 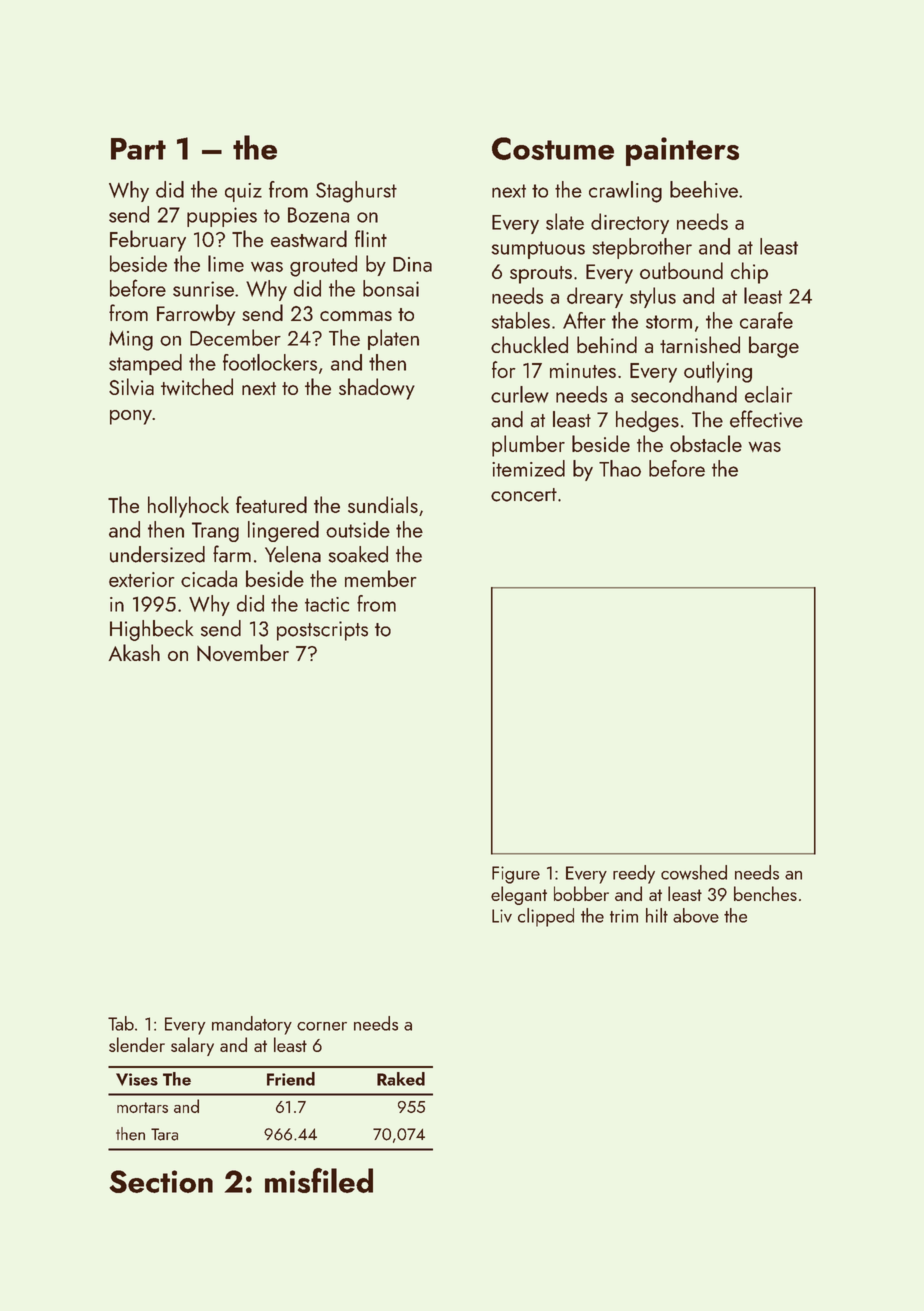 I want to click on beehive, so click(x=704, y=189).
